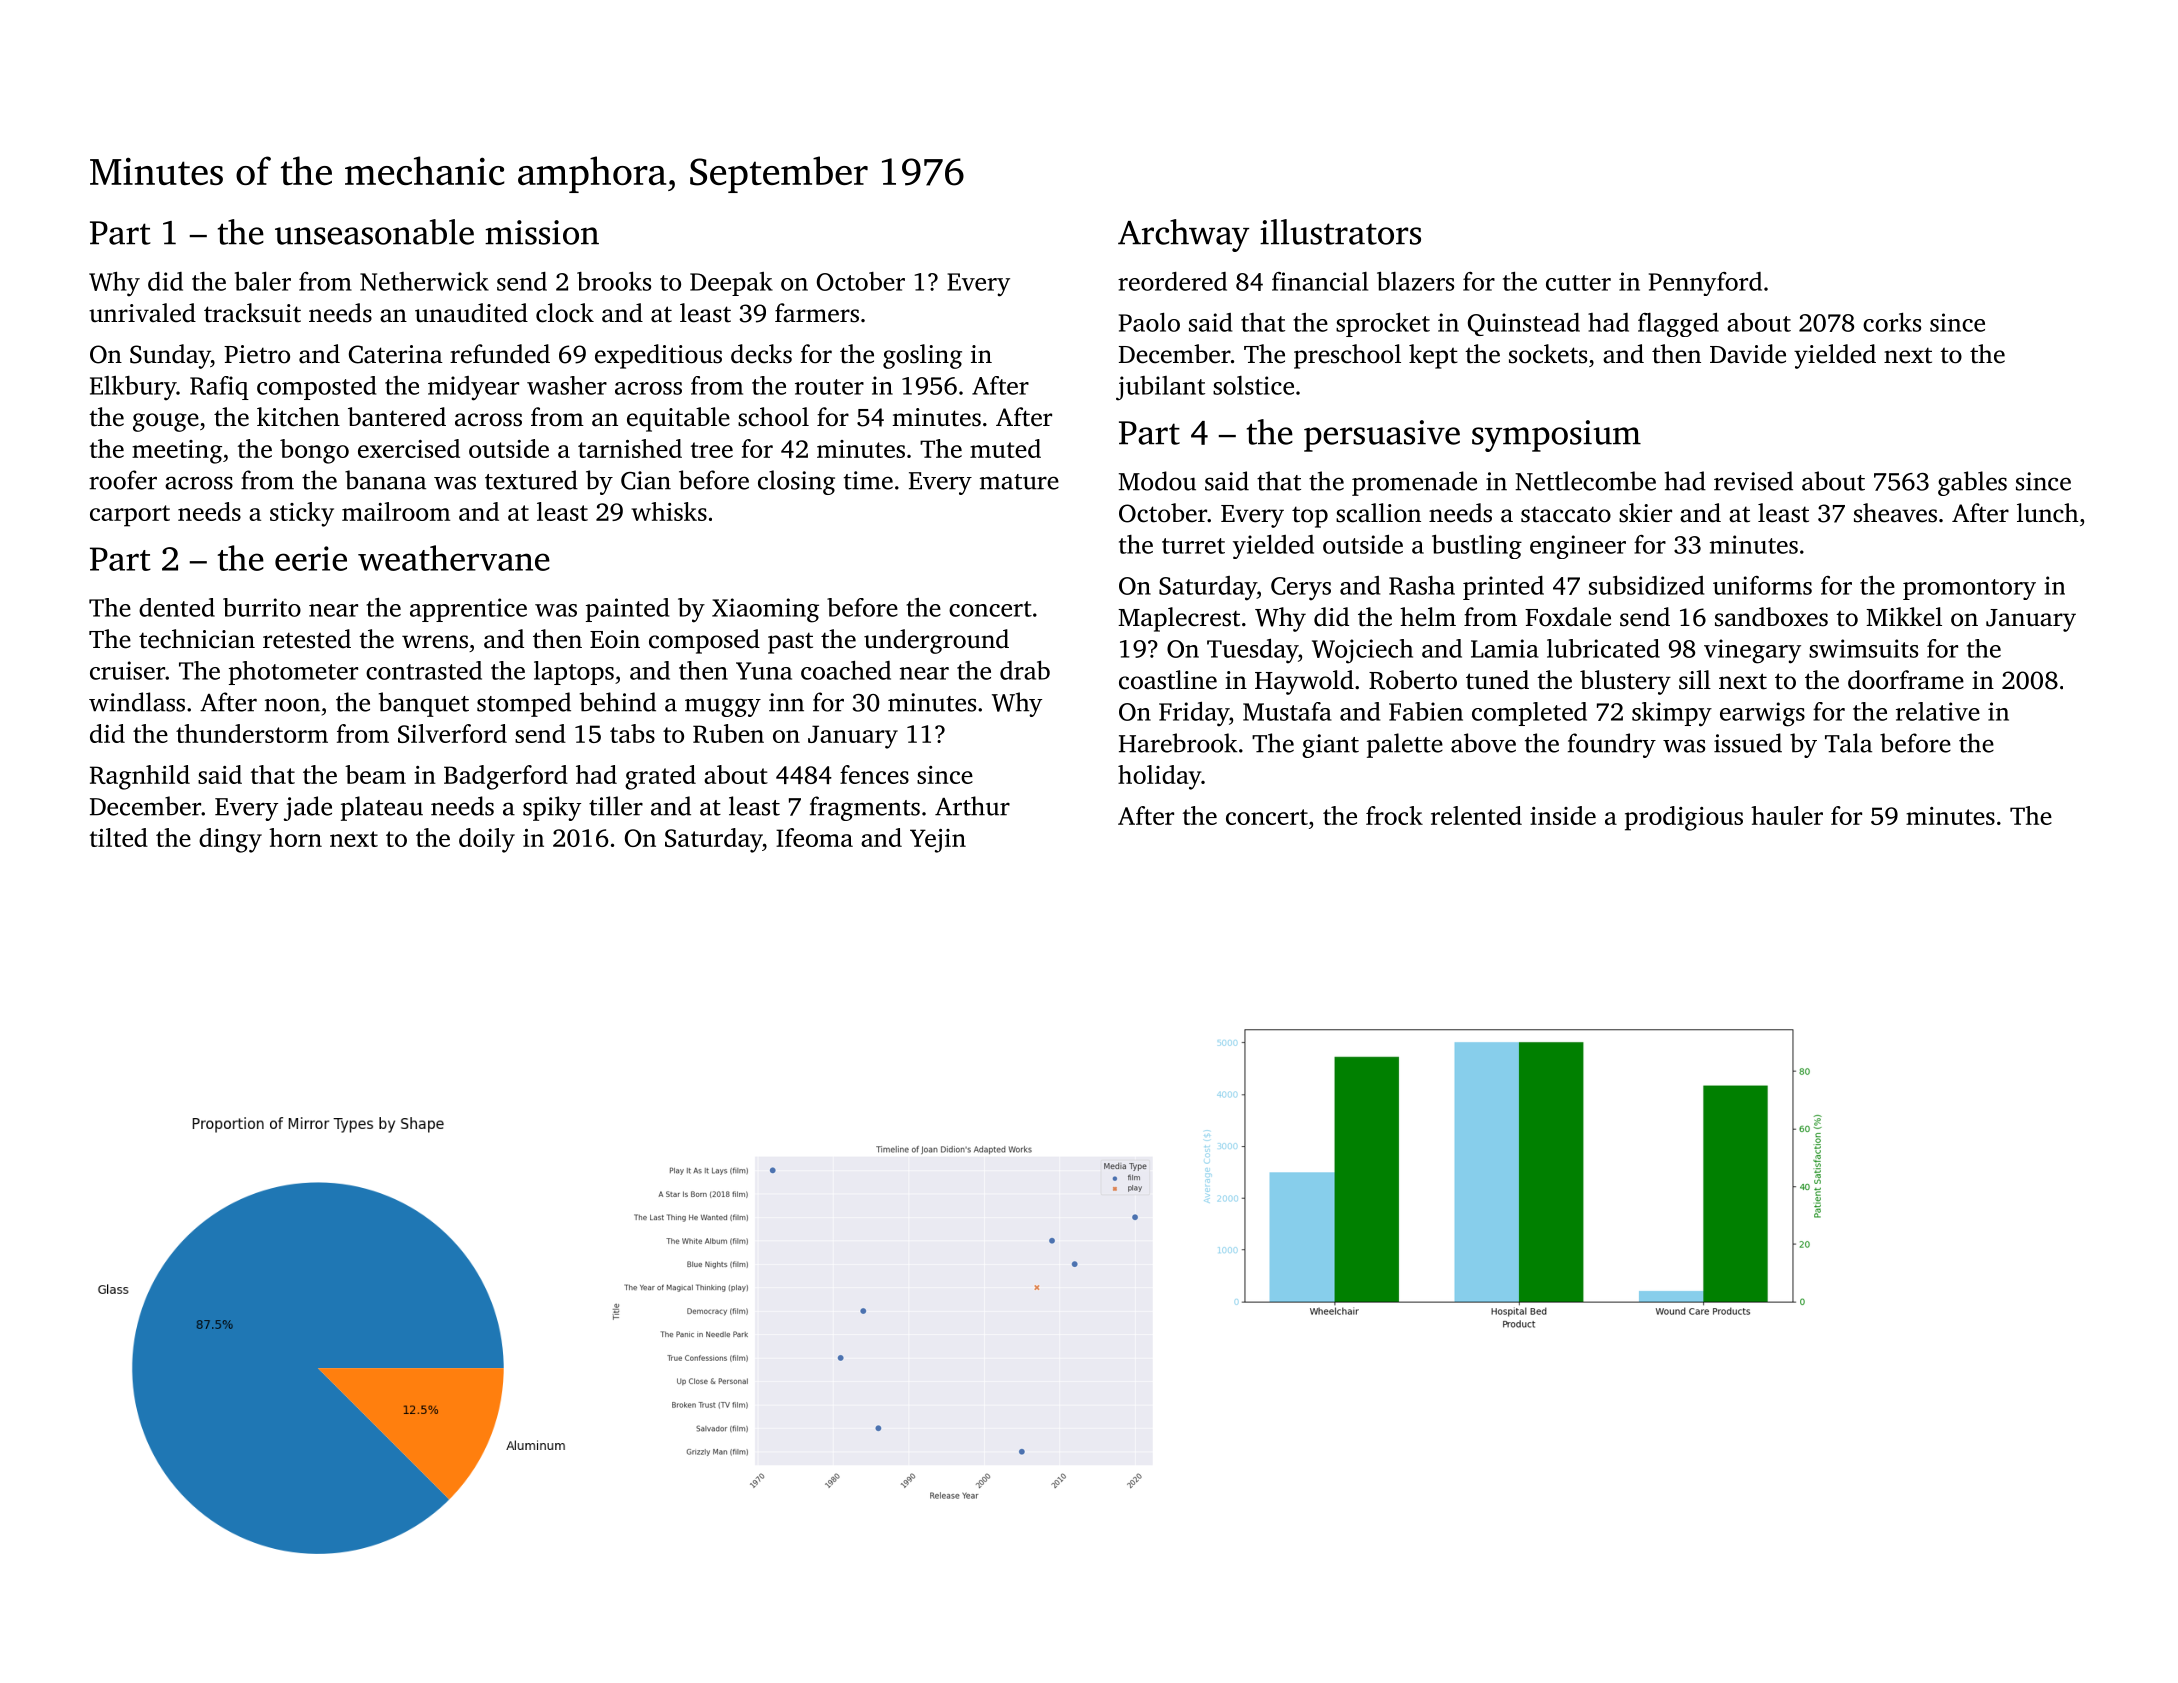 This screenshot has height=1683, width=2178. I want to click on Wojciech, so click(1362, 651).
